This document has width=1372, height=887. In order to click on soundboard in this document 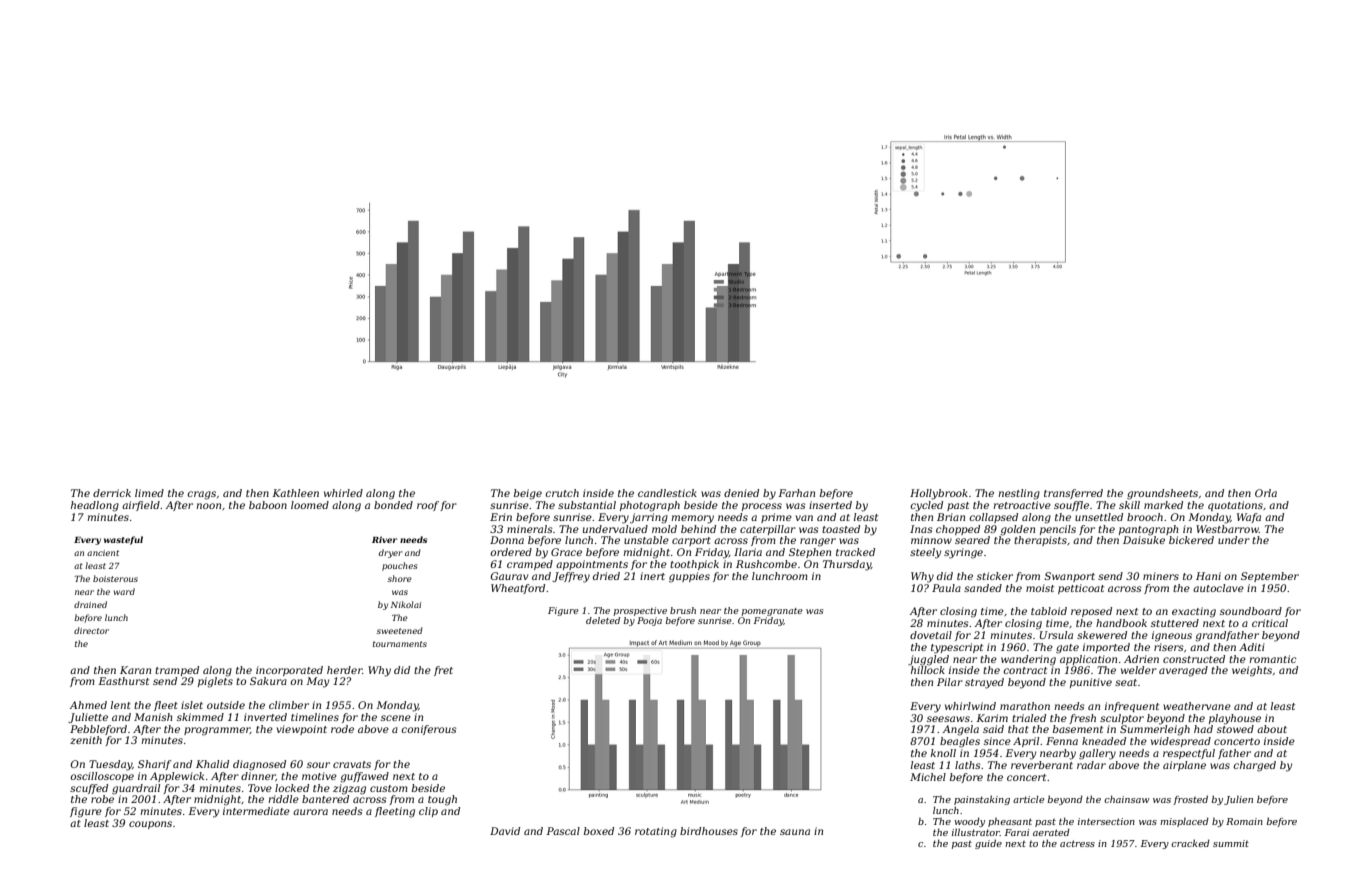, I will do `click(1251, 611)`.
